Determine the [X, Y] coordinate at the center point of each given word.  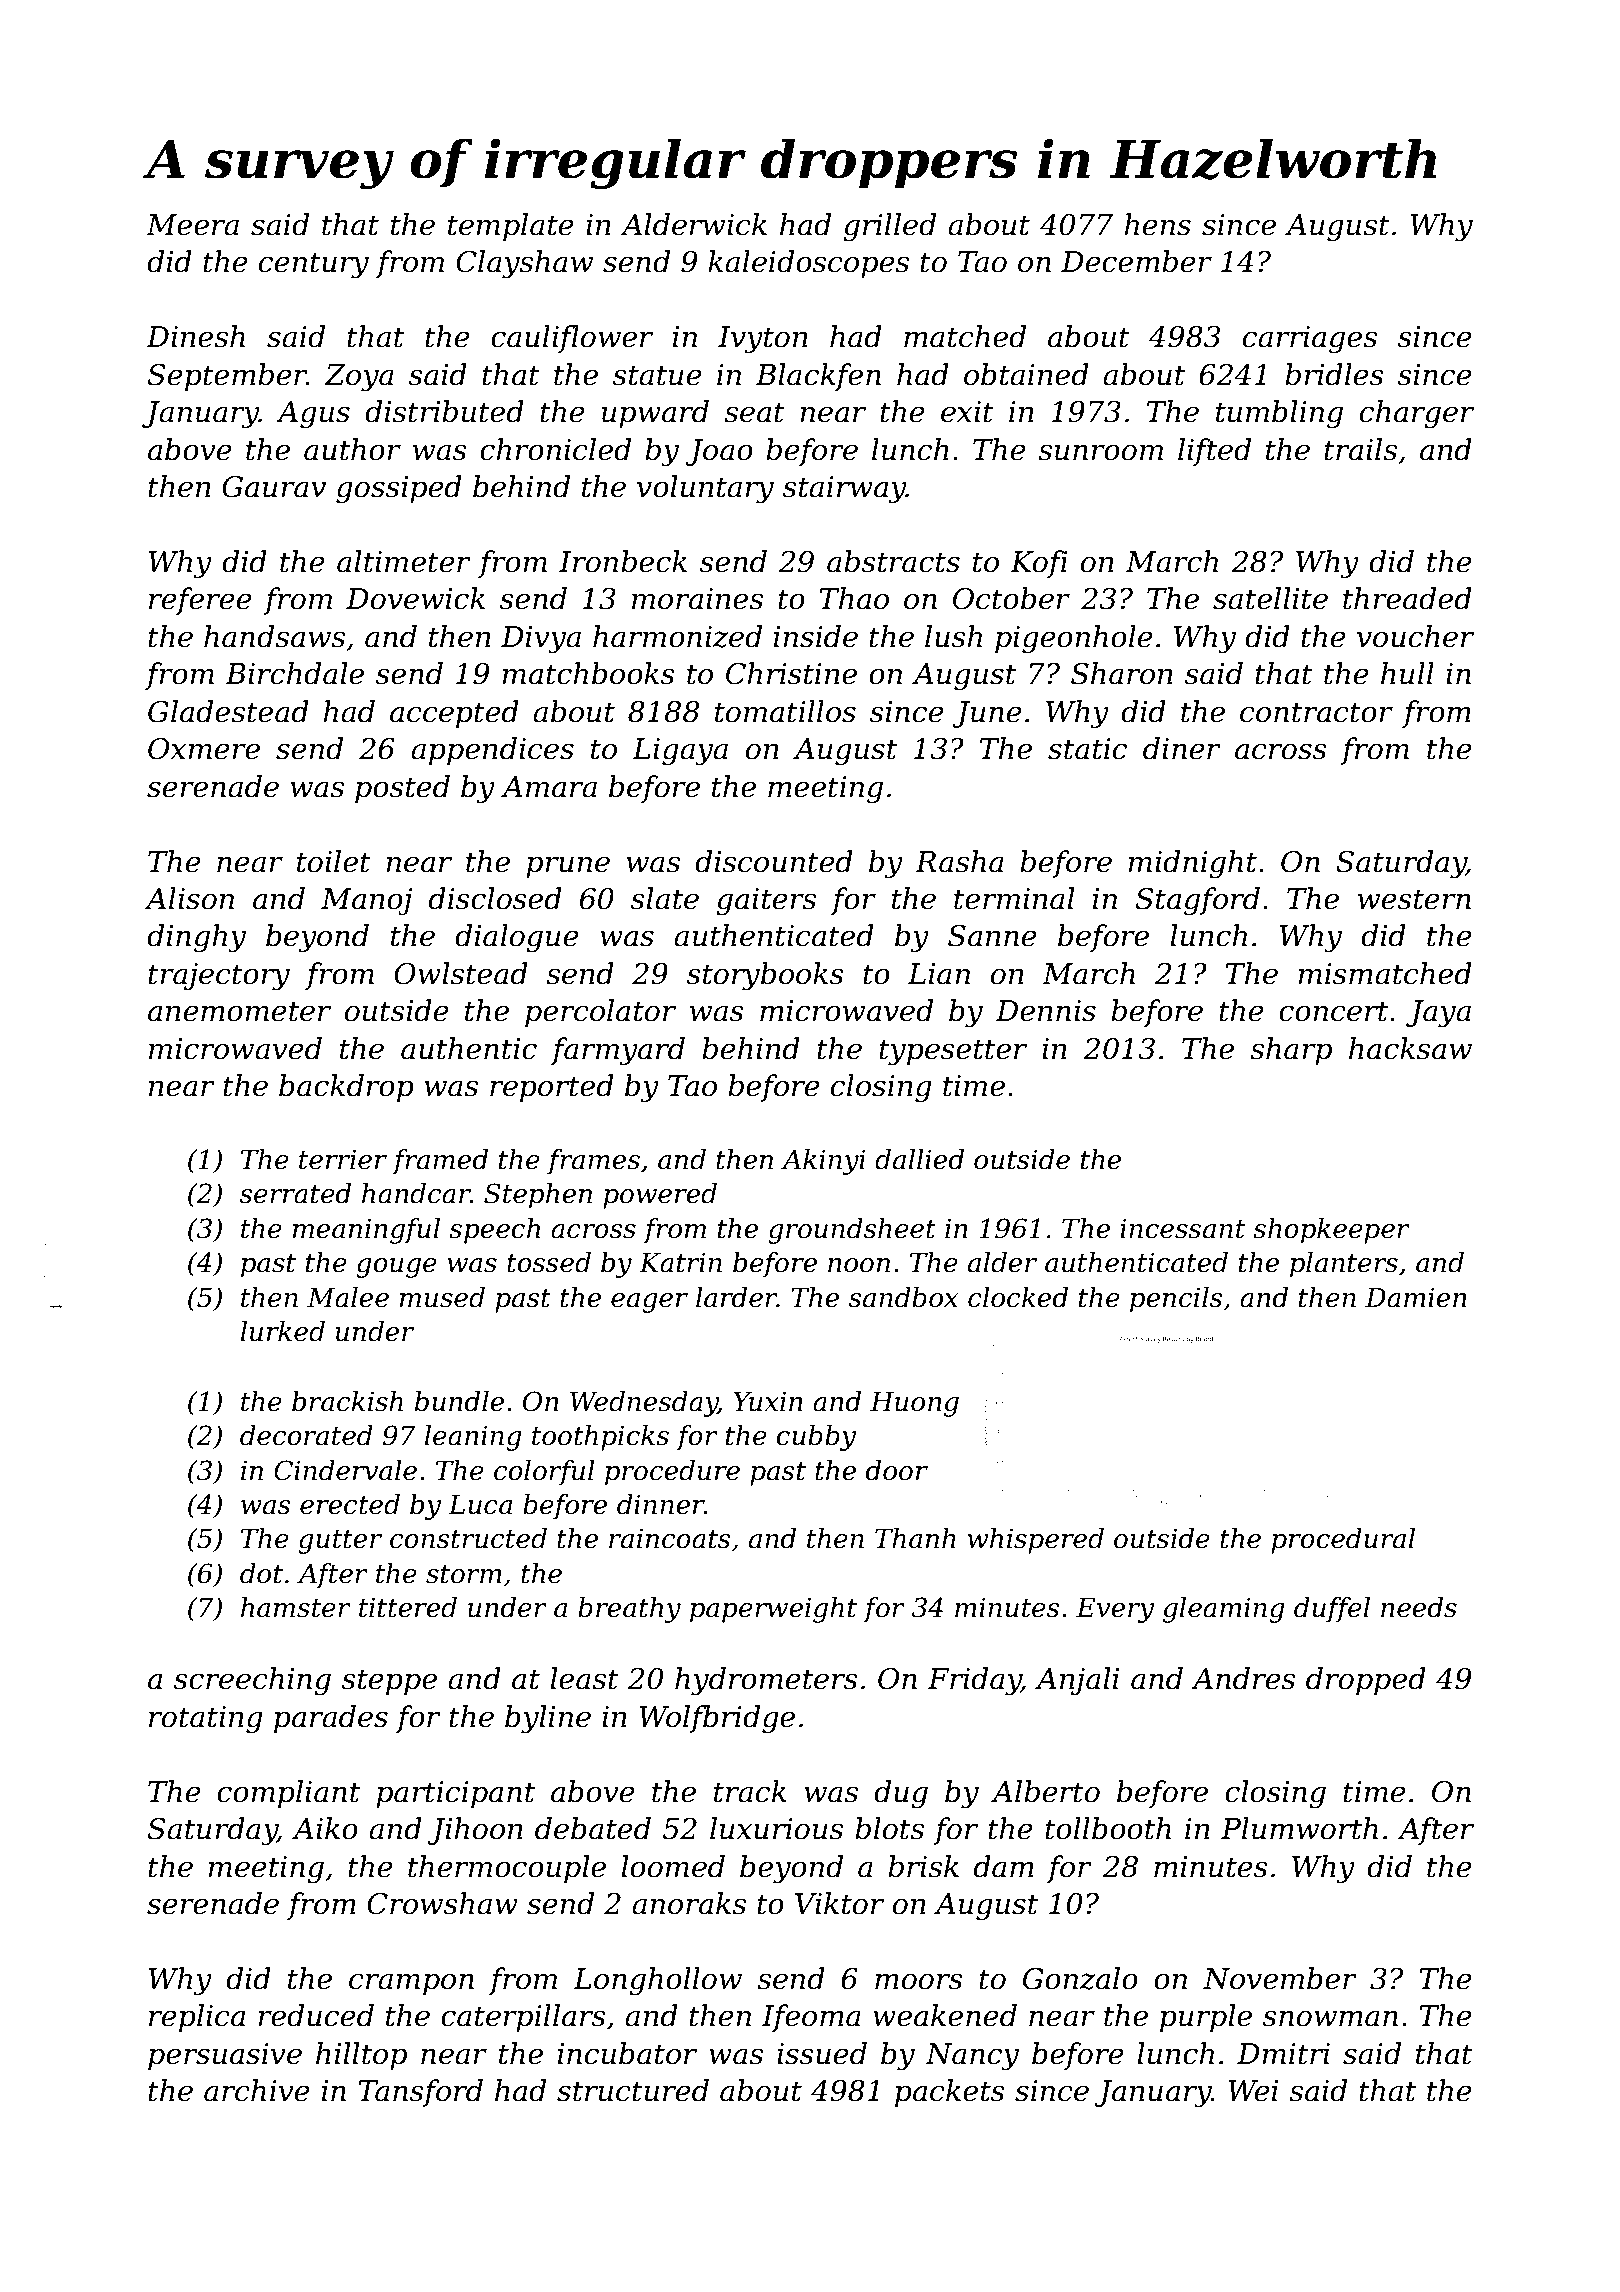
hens [1157, 224]
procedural [1343, 1541]
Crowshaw [442, 1903]
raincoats [670, 1538]
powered [660, 1196]
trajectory [219, 977]
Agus [313, 415]
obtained [1026, 374]
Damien [1416, 1297]
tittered [408, 1607]
